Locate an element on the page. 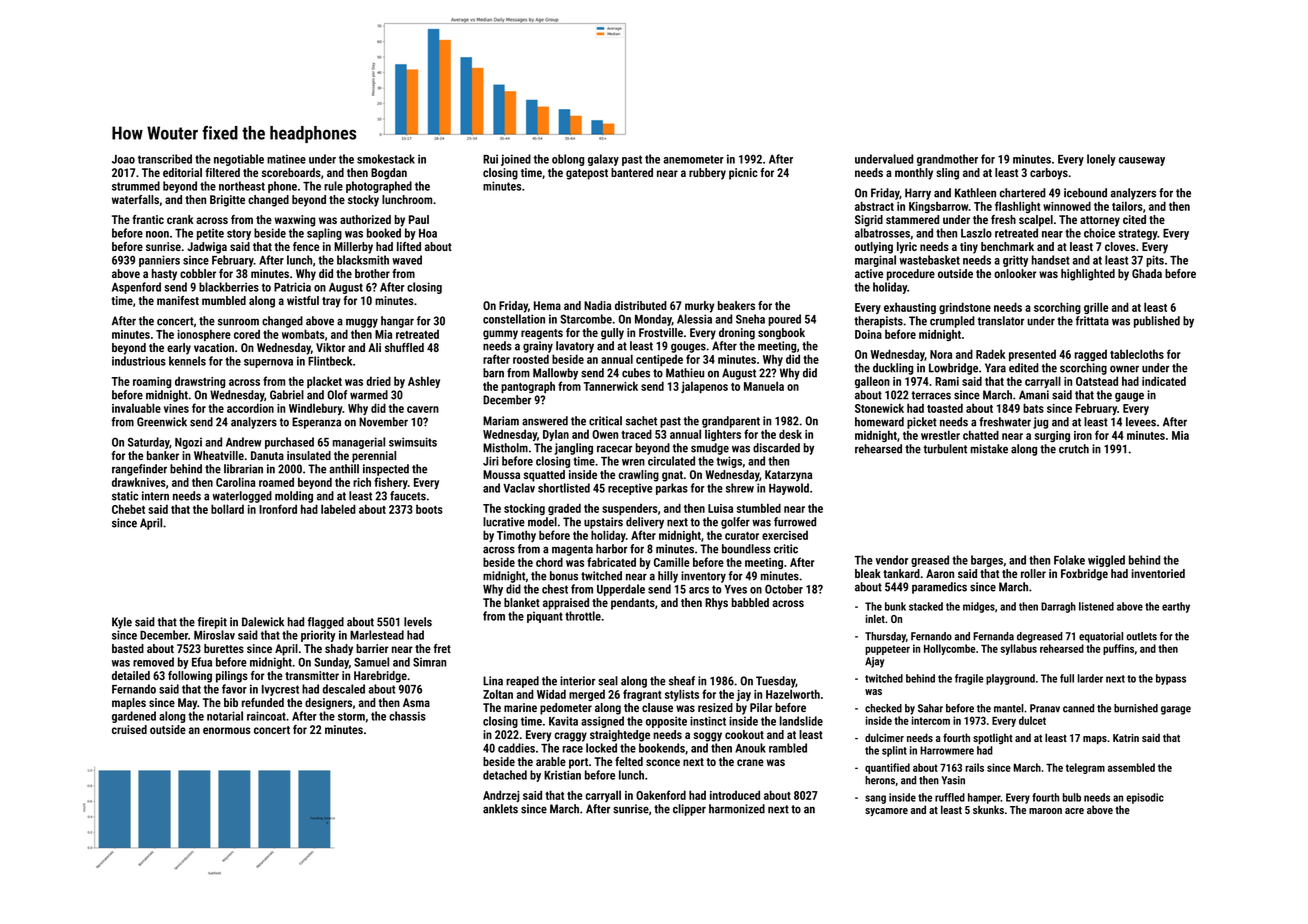 The width and height of the document is (1308, 924). published is located at coordinates (1157, 322).
